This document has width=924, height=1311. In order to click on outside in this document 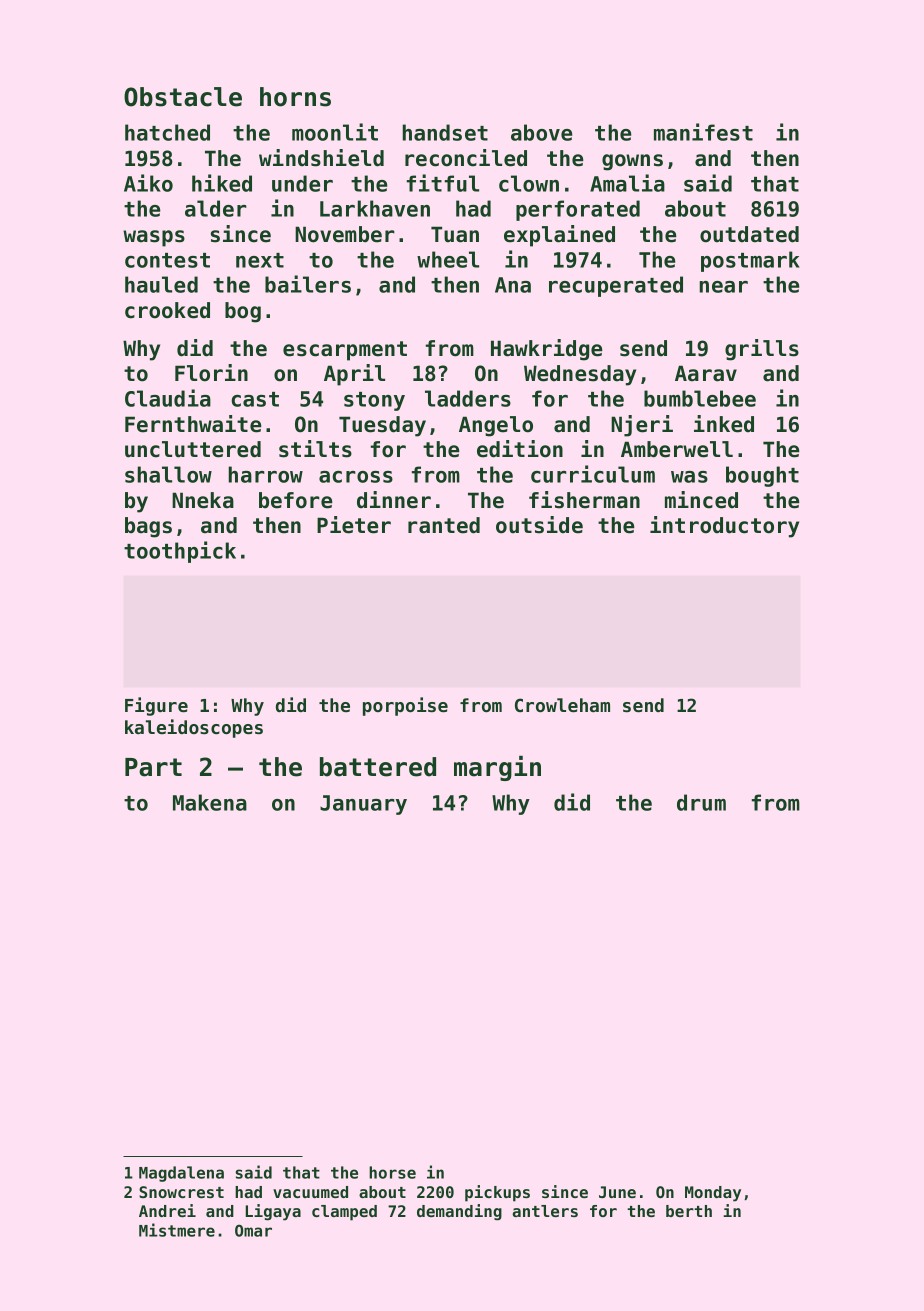, I will do `click(539, 525)`.
